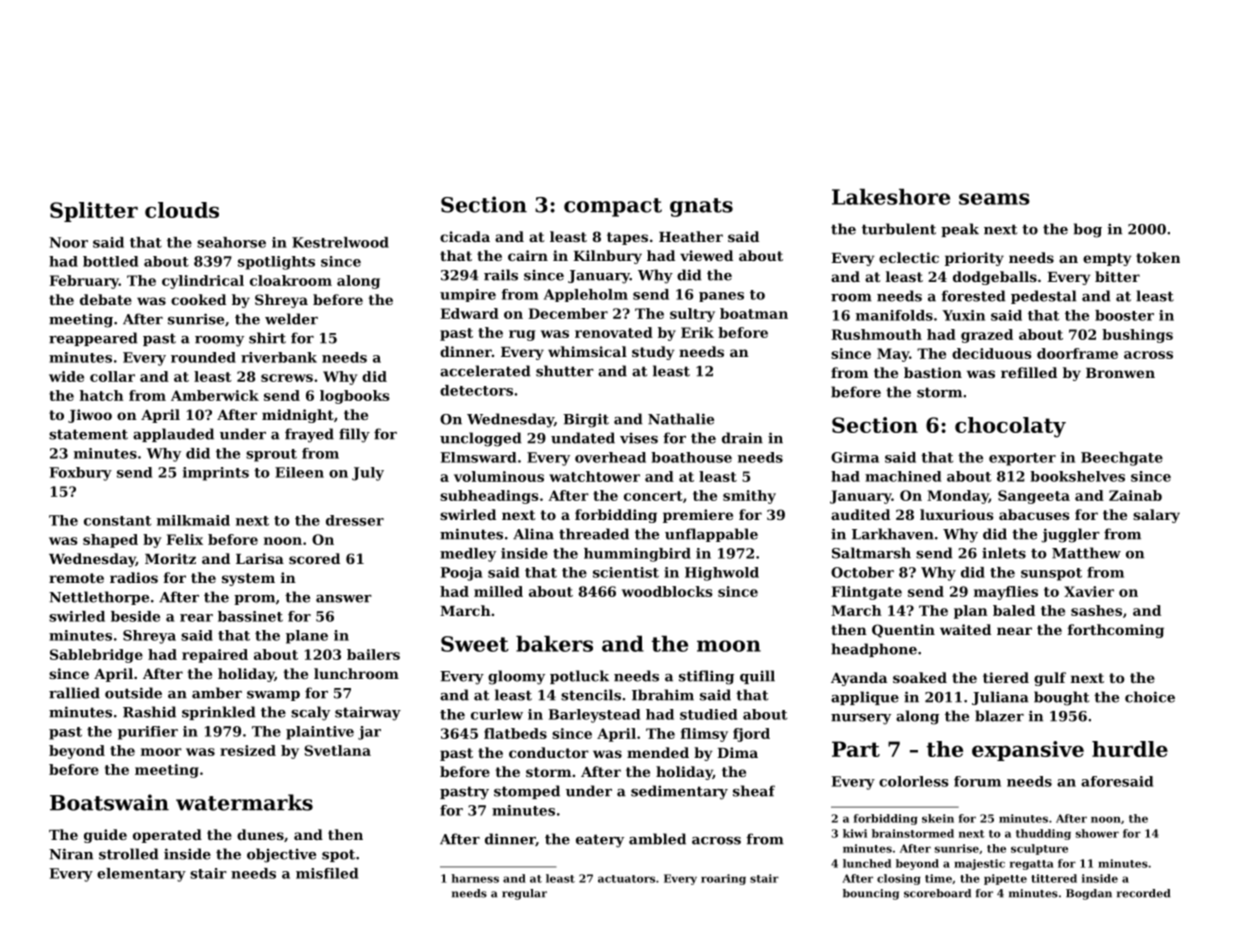  Describe the element at coordinates (613, 207) in the image. I see `compact` at that location.
